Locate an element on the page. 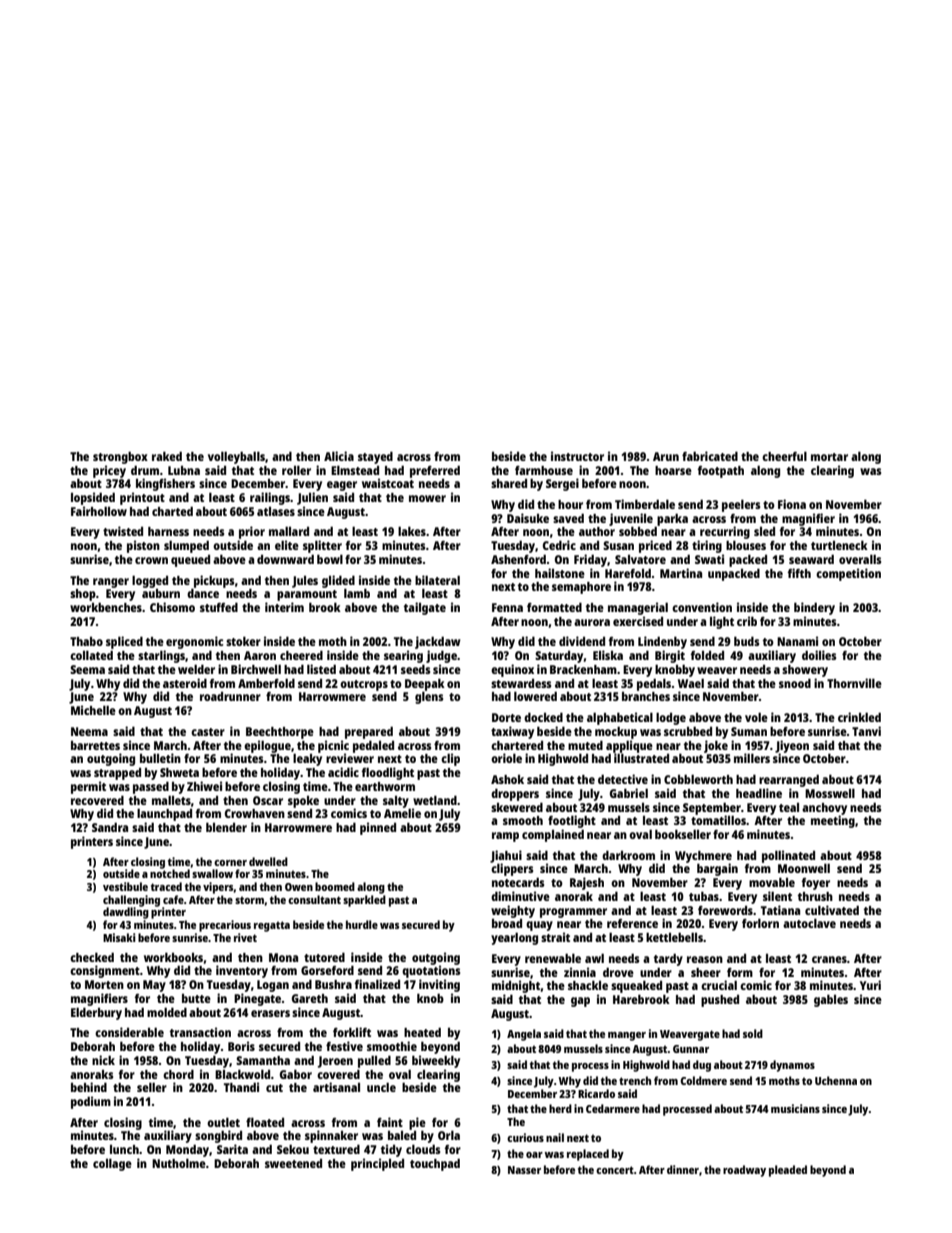  outlet is located at coordinates (223, 1122).
